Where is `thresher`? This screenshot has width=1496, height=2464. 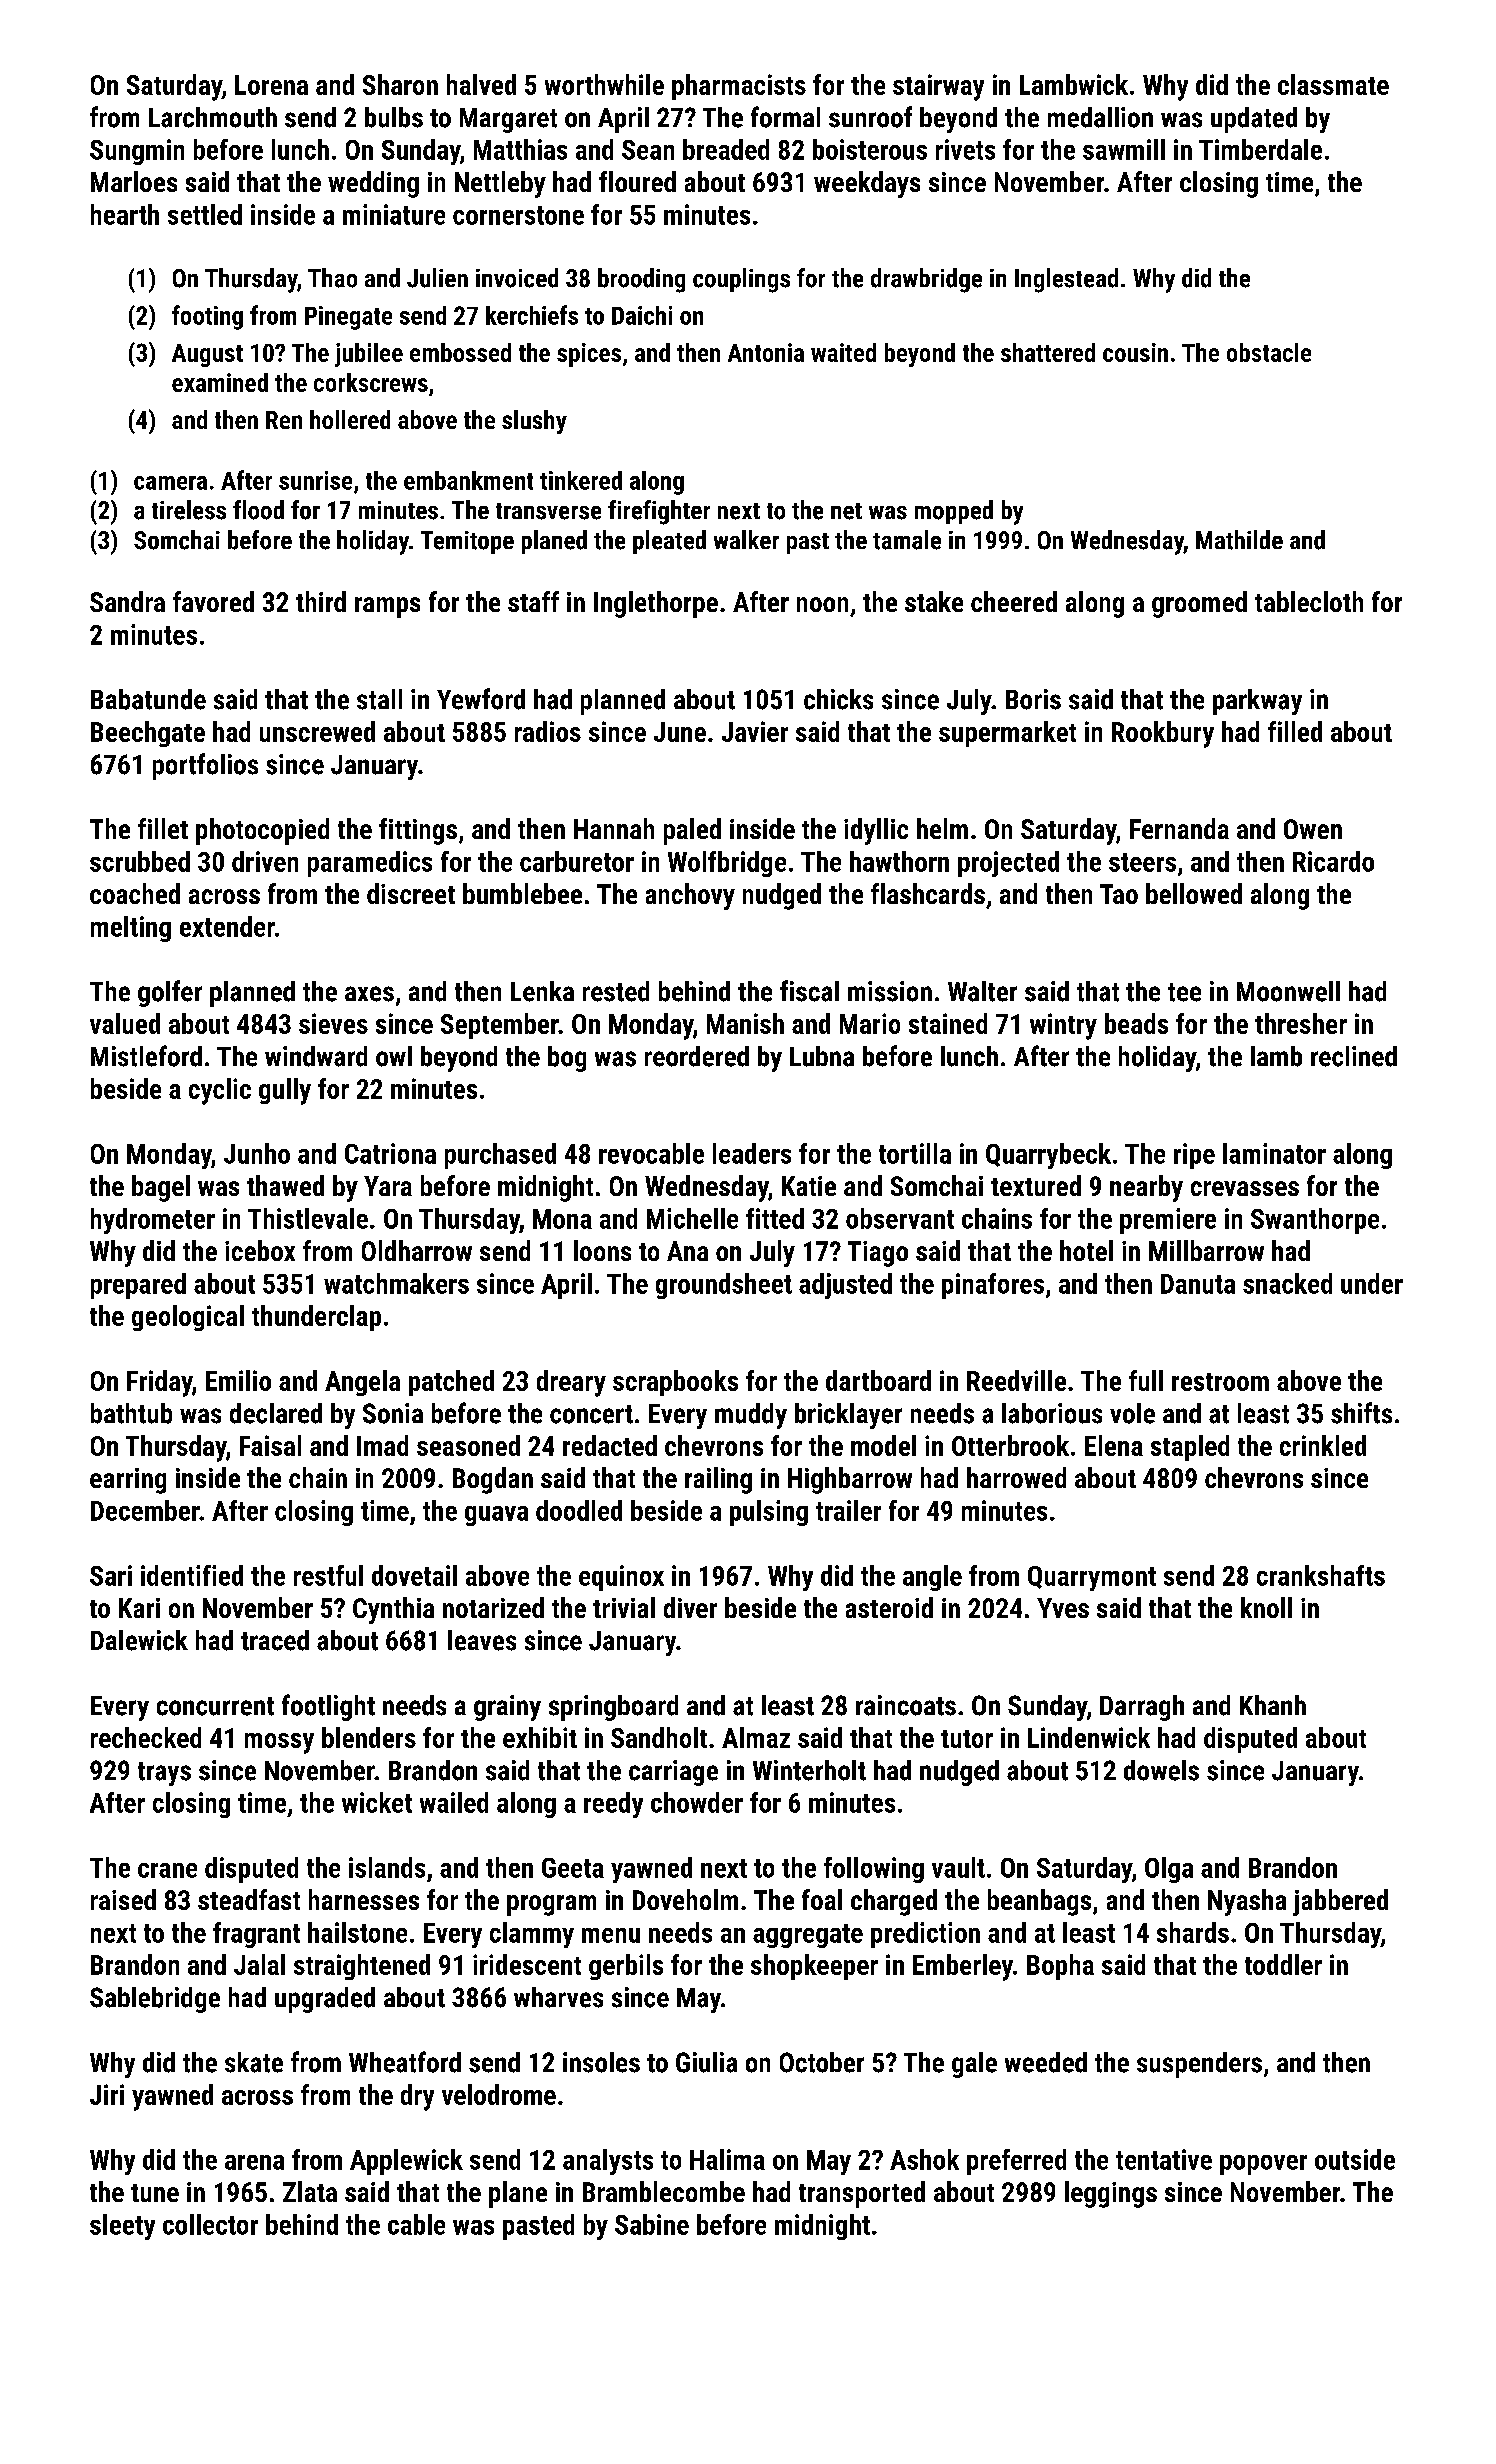
thresher is located at coordinates (1301, 1023).
